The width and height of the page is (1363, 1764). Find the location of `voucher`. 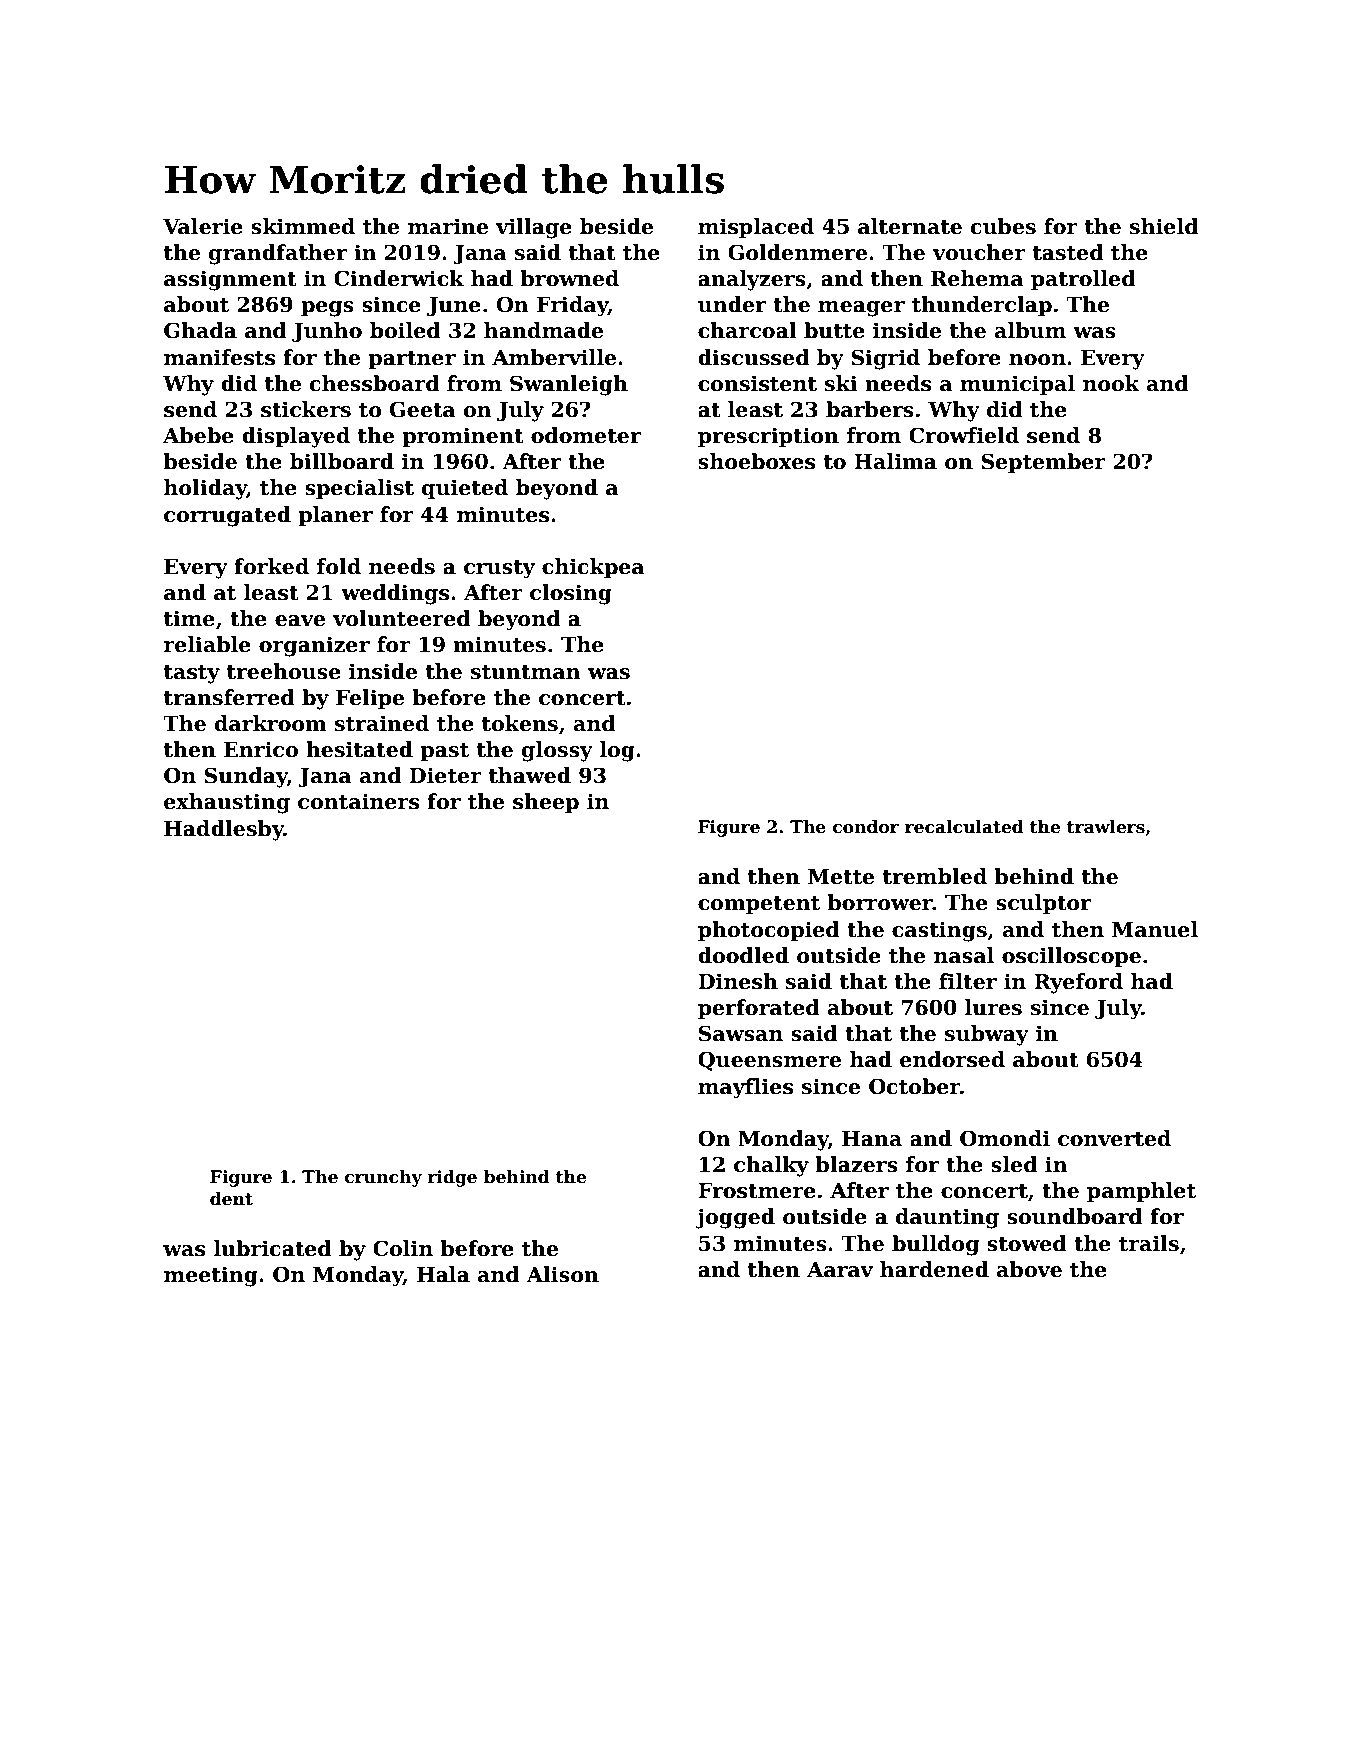

voucher is located at coordinates (979, 252).
